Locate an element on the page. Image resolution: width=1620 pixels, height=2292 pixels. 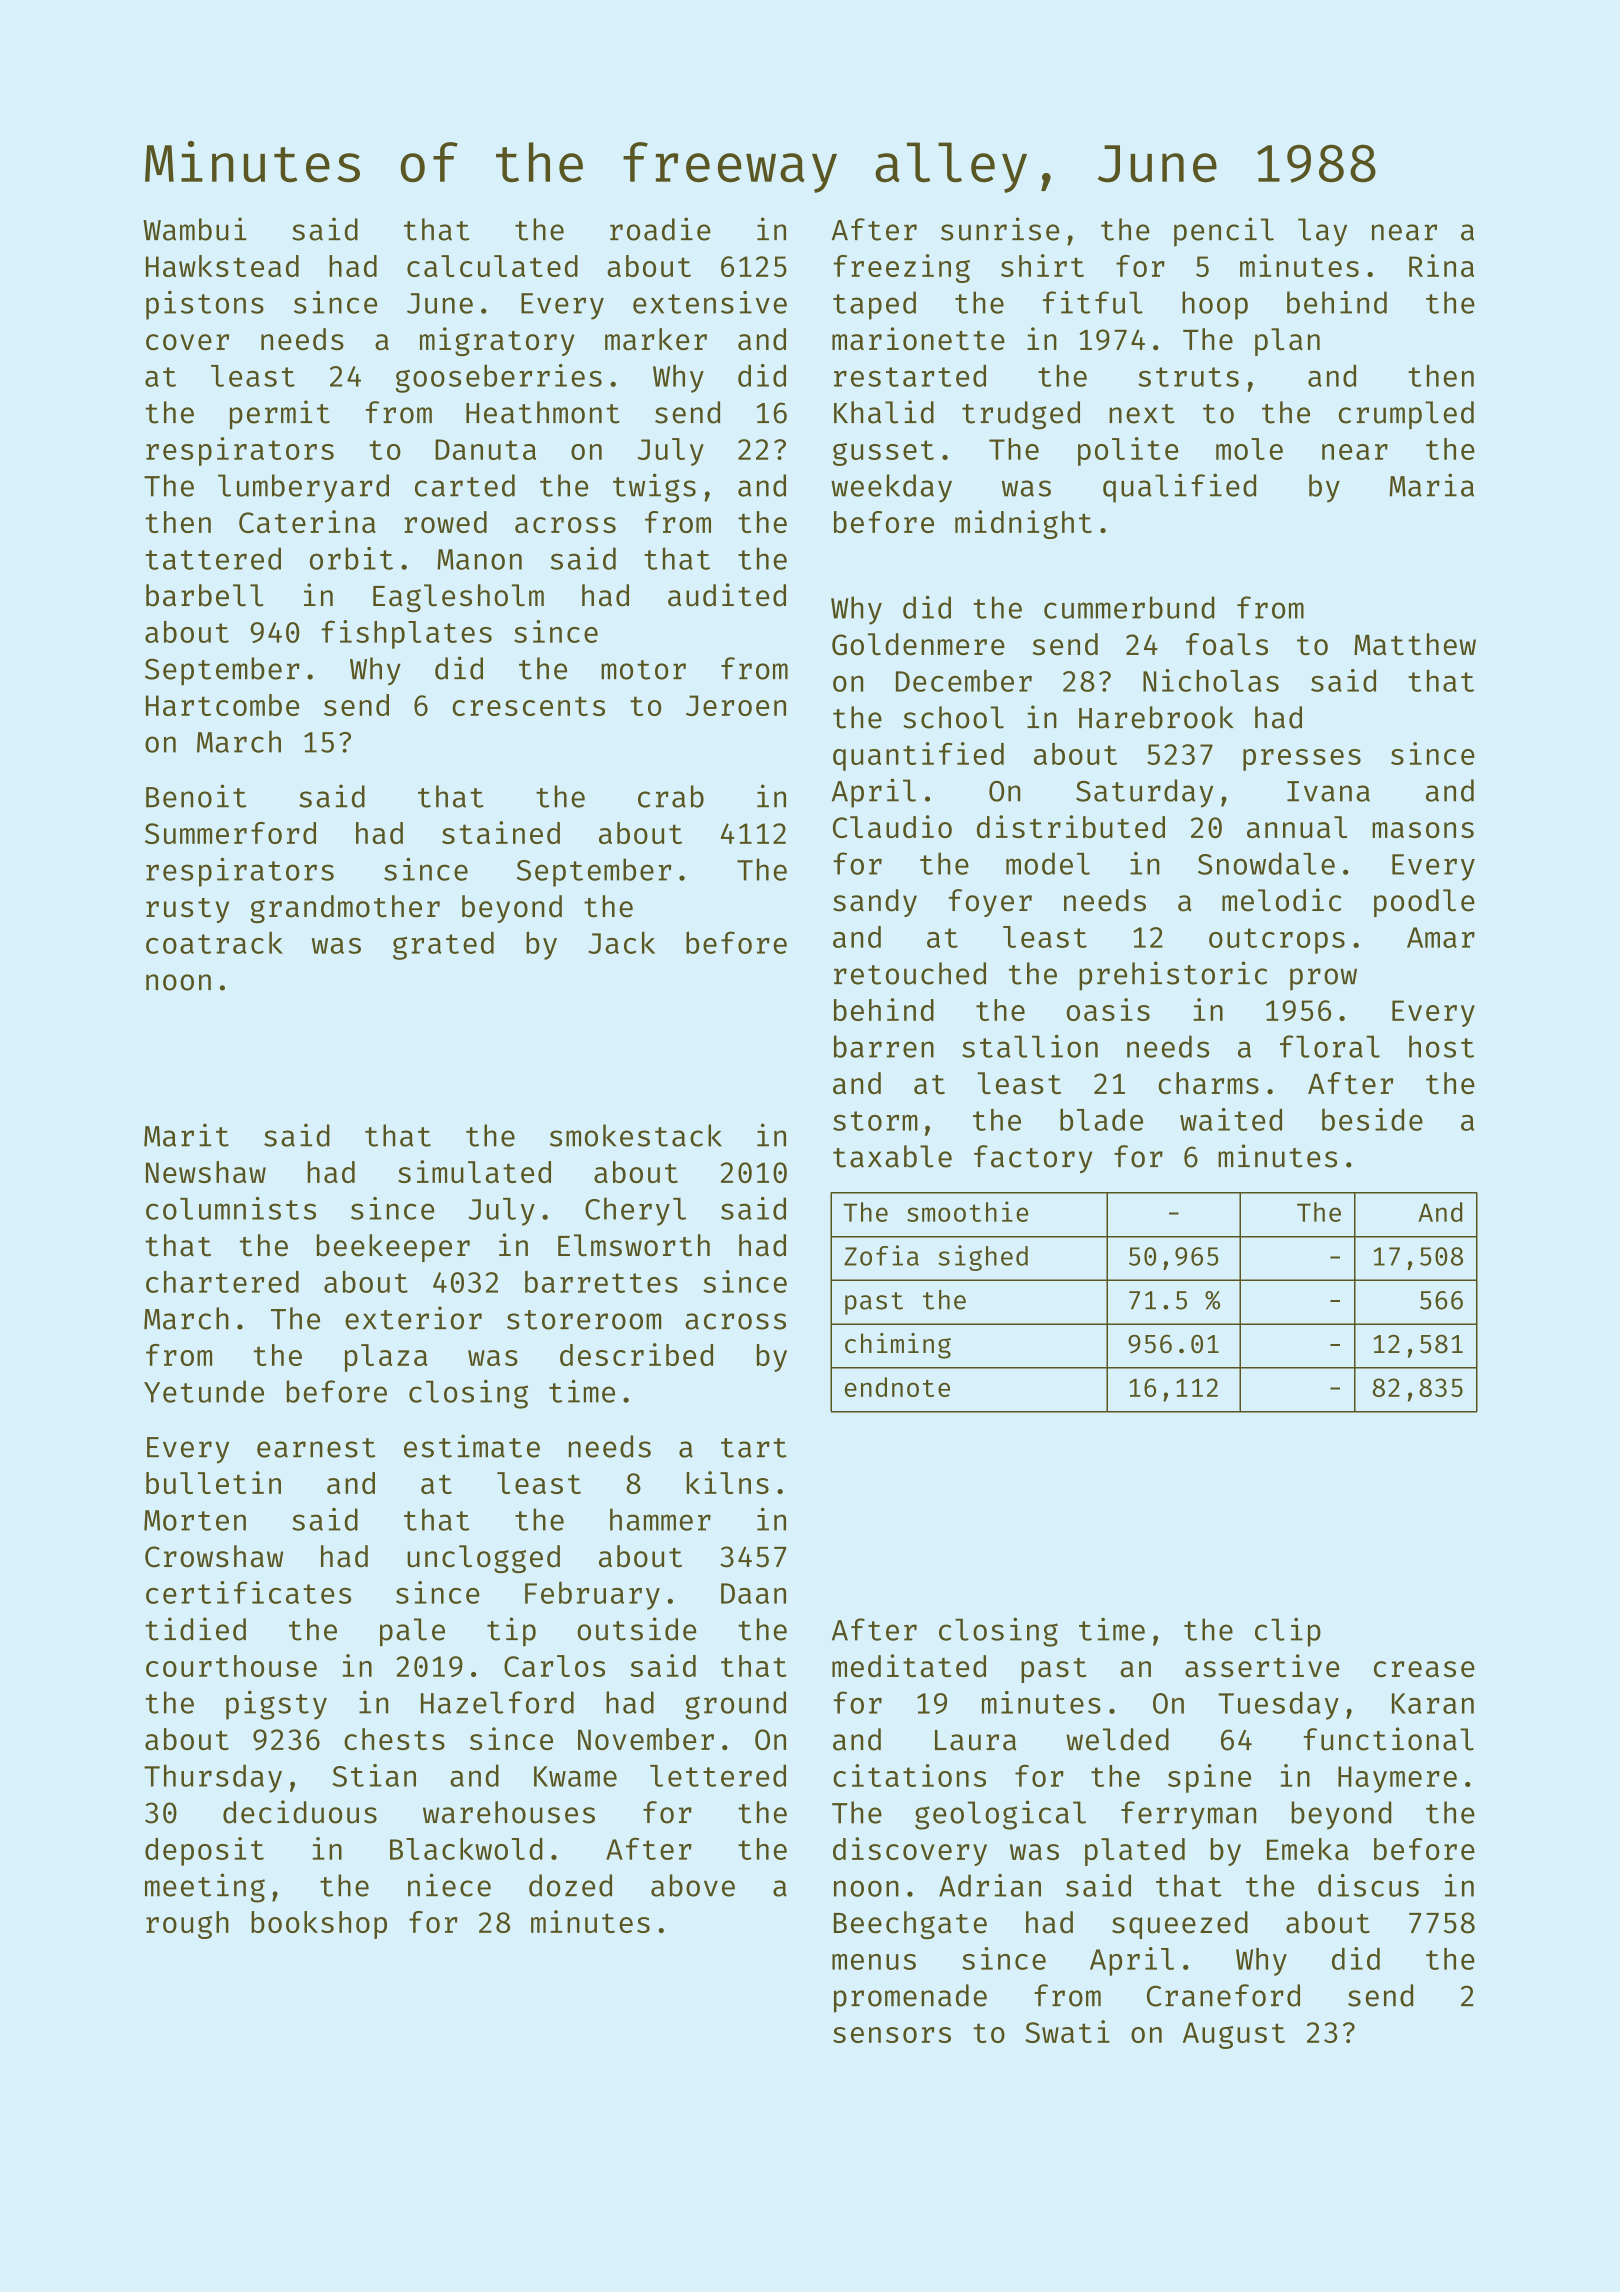
twigs is located at coordinates (654, 488).
